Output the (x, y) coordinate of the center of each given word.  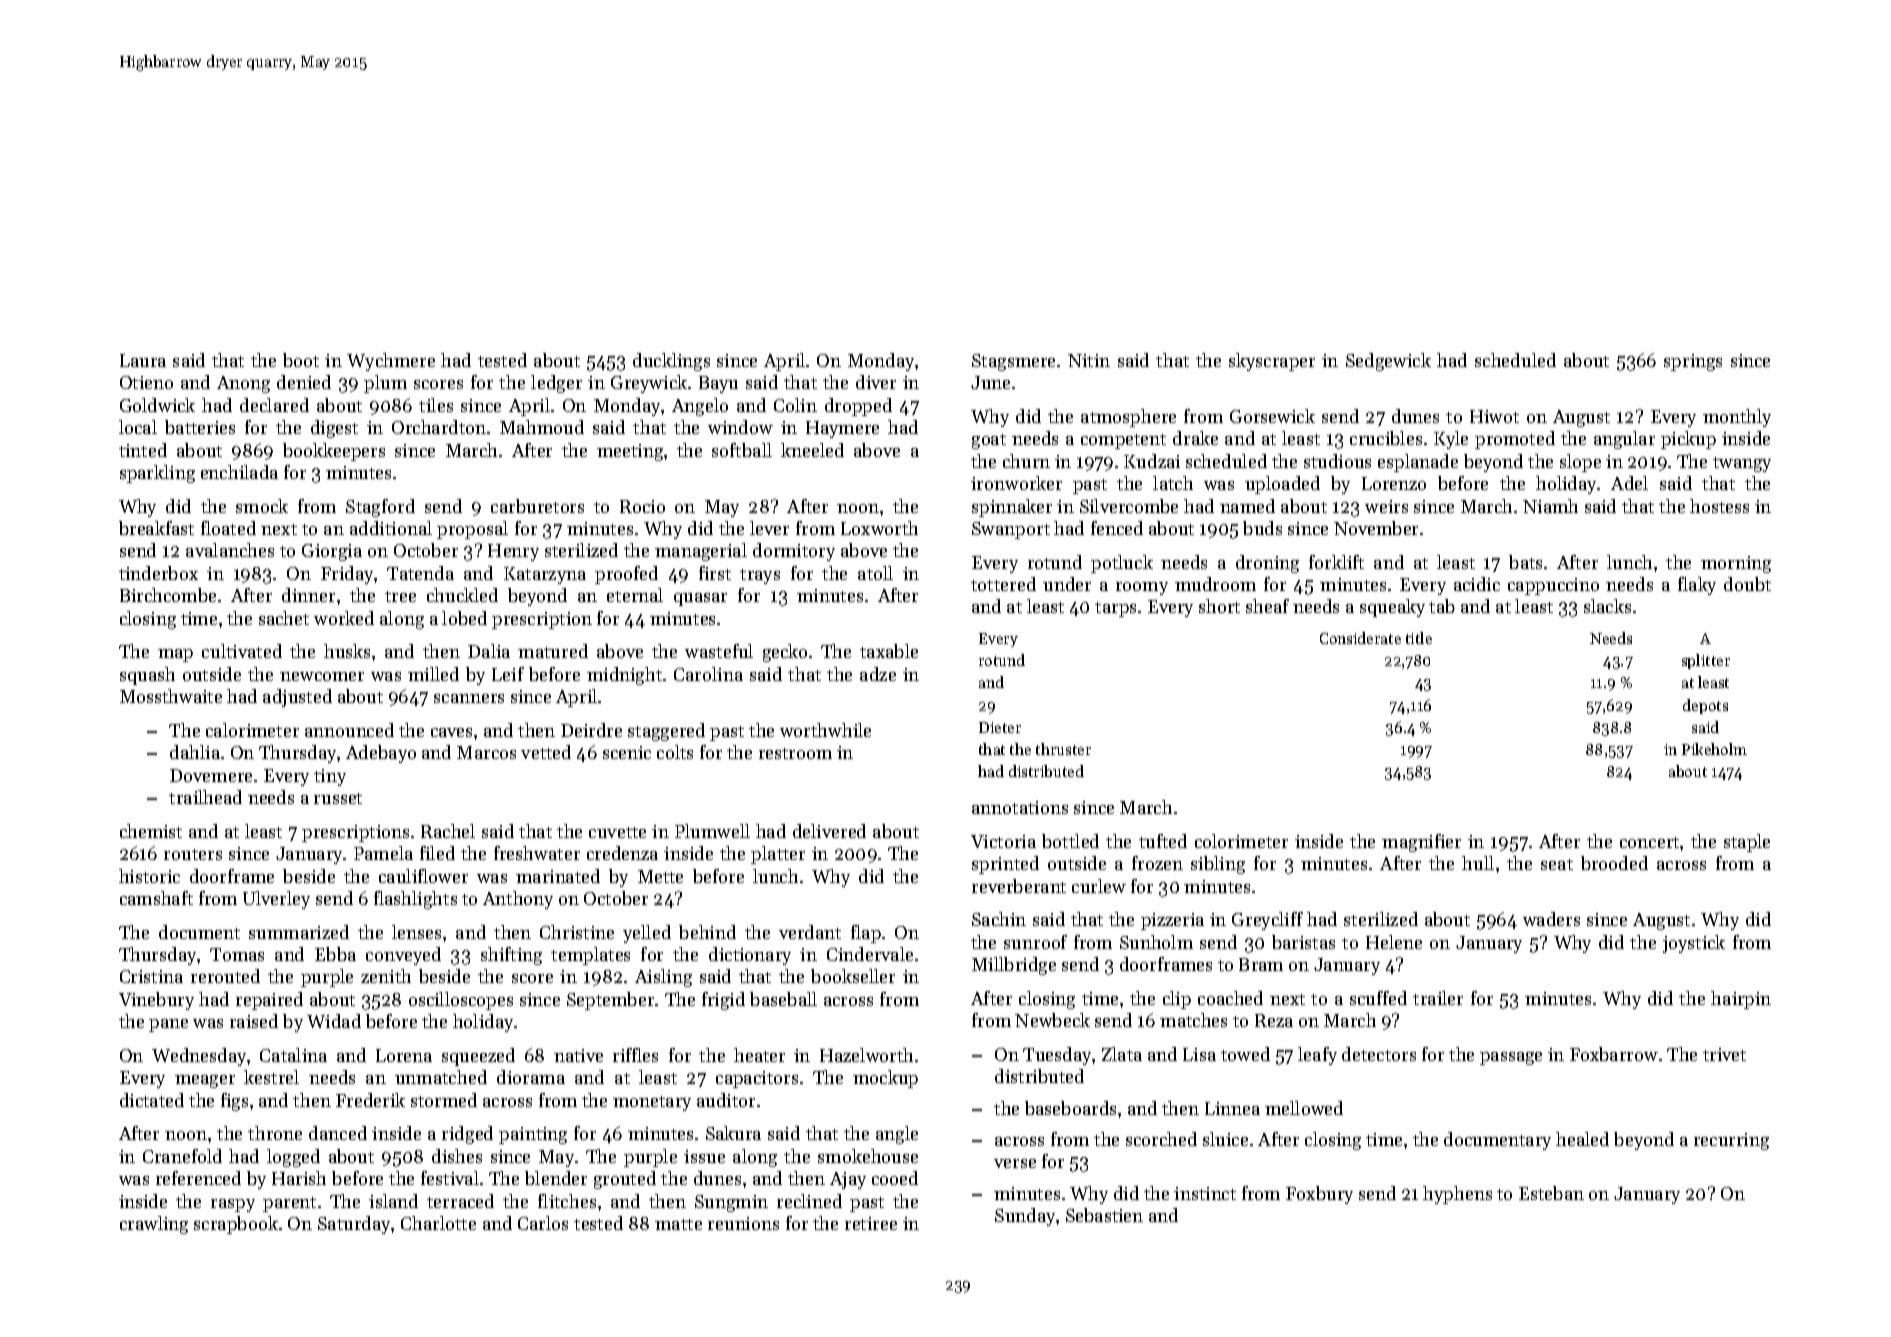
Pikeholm (1714, 749)
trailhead (205, 797)
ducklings (671, 362)
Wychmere (391, 362)
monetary (652, 1103)
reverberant (1019, 886)
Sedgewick (1388, 362)
